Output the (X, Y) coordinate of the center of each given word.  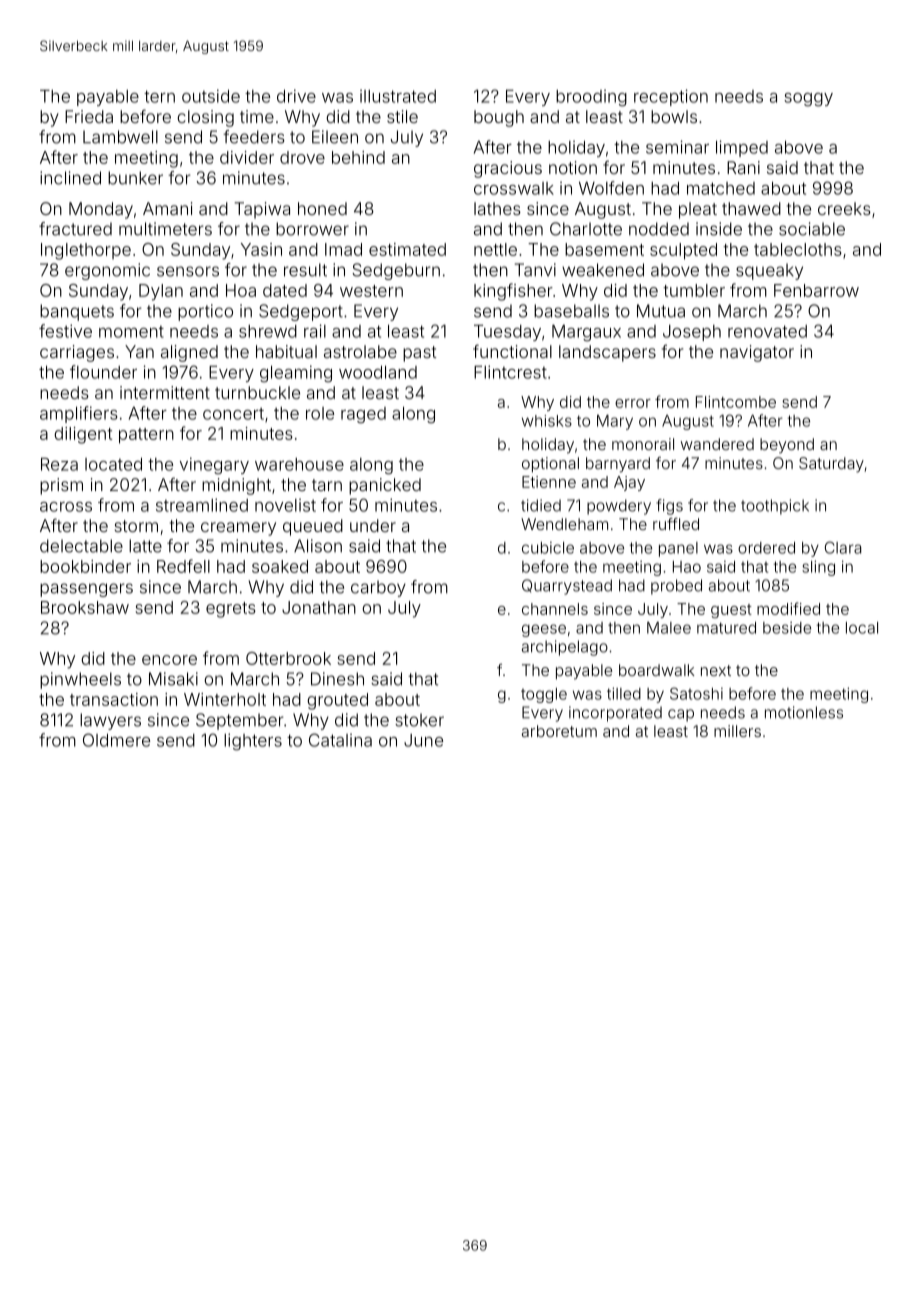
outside (211, 96)
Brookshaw (85, 607)
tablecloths (798, 249)
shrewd (268, 331)
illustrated (398, 96)
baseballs (571, 311)
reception (671, 97)
